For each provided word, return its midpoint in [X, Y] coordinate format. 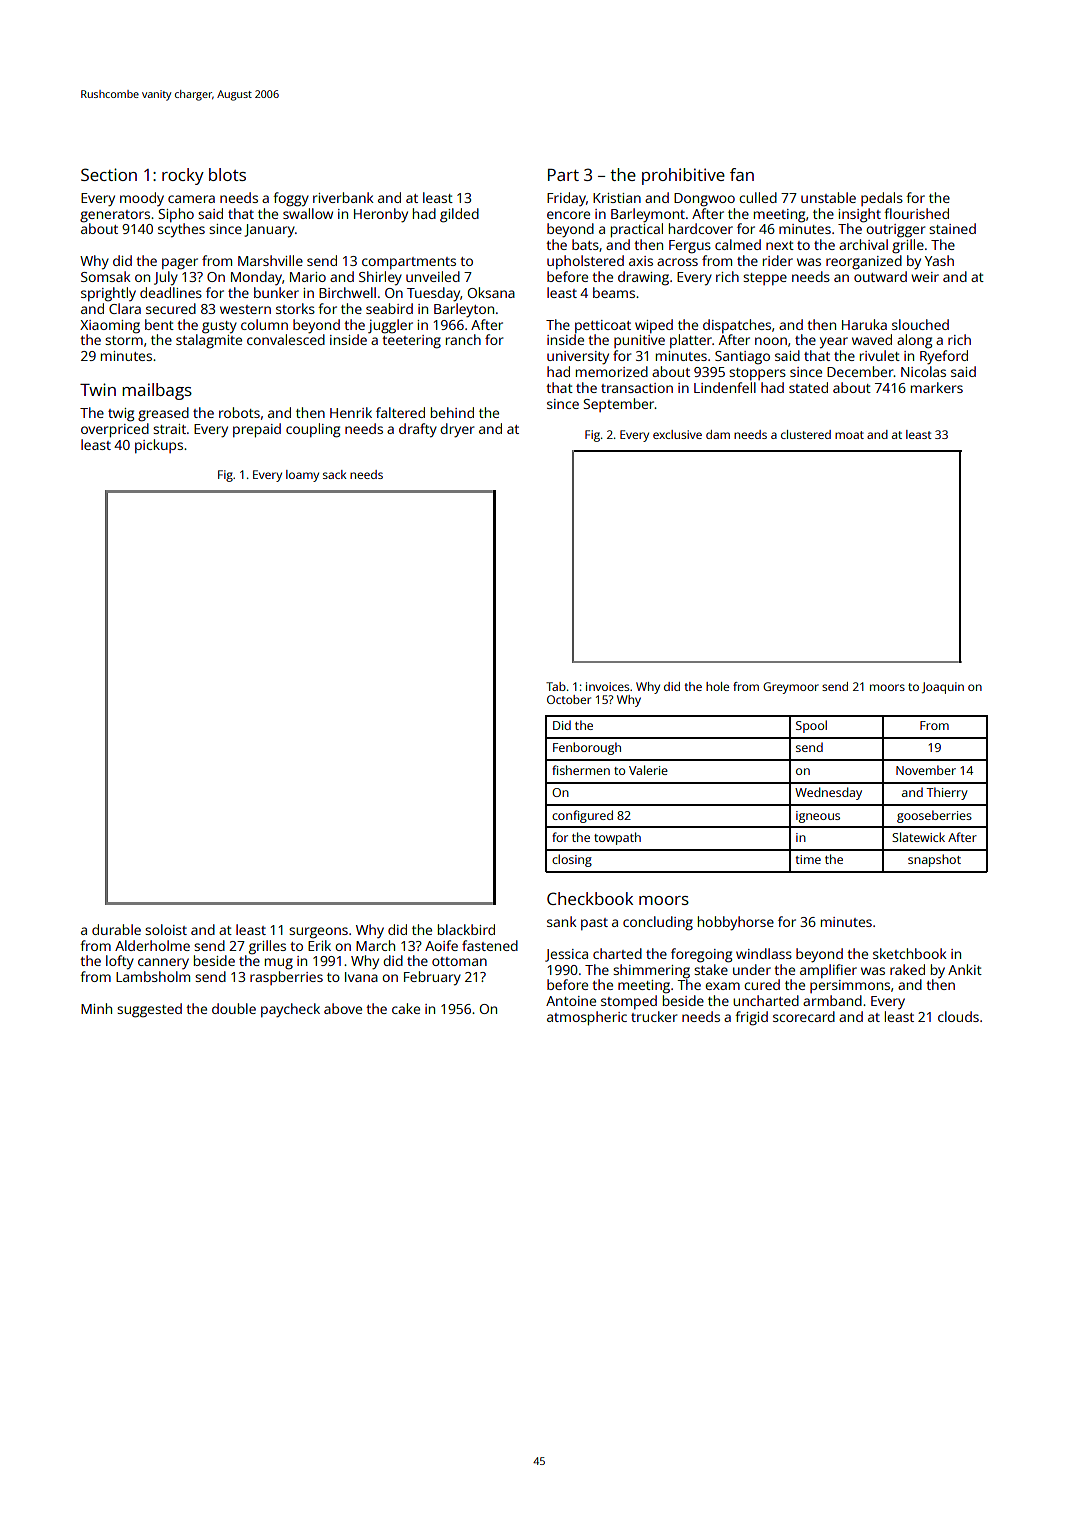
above [343, 1008]
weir [925, 277]
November [926, 770]
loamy [302, 476]
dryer [457, 430]
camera [191, 199]
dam [718, 434]
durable [116, 929]
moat [849, 435]
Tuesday [433, 294]
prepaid [257, 430]
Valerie [648, 770]
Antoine [571, 1001]
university [578, 358]
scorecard [804, 1016]
